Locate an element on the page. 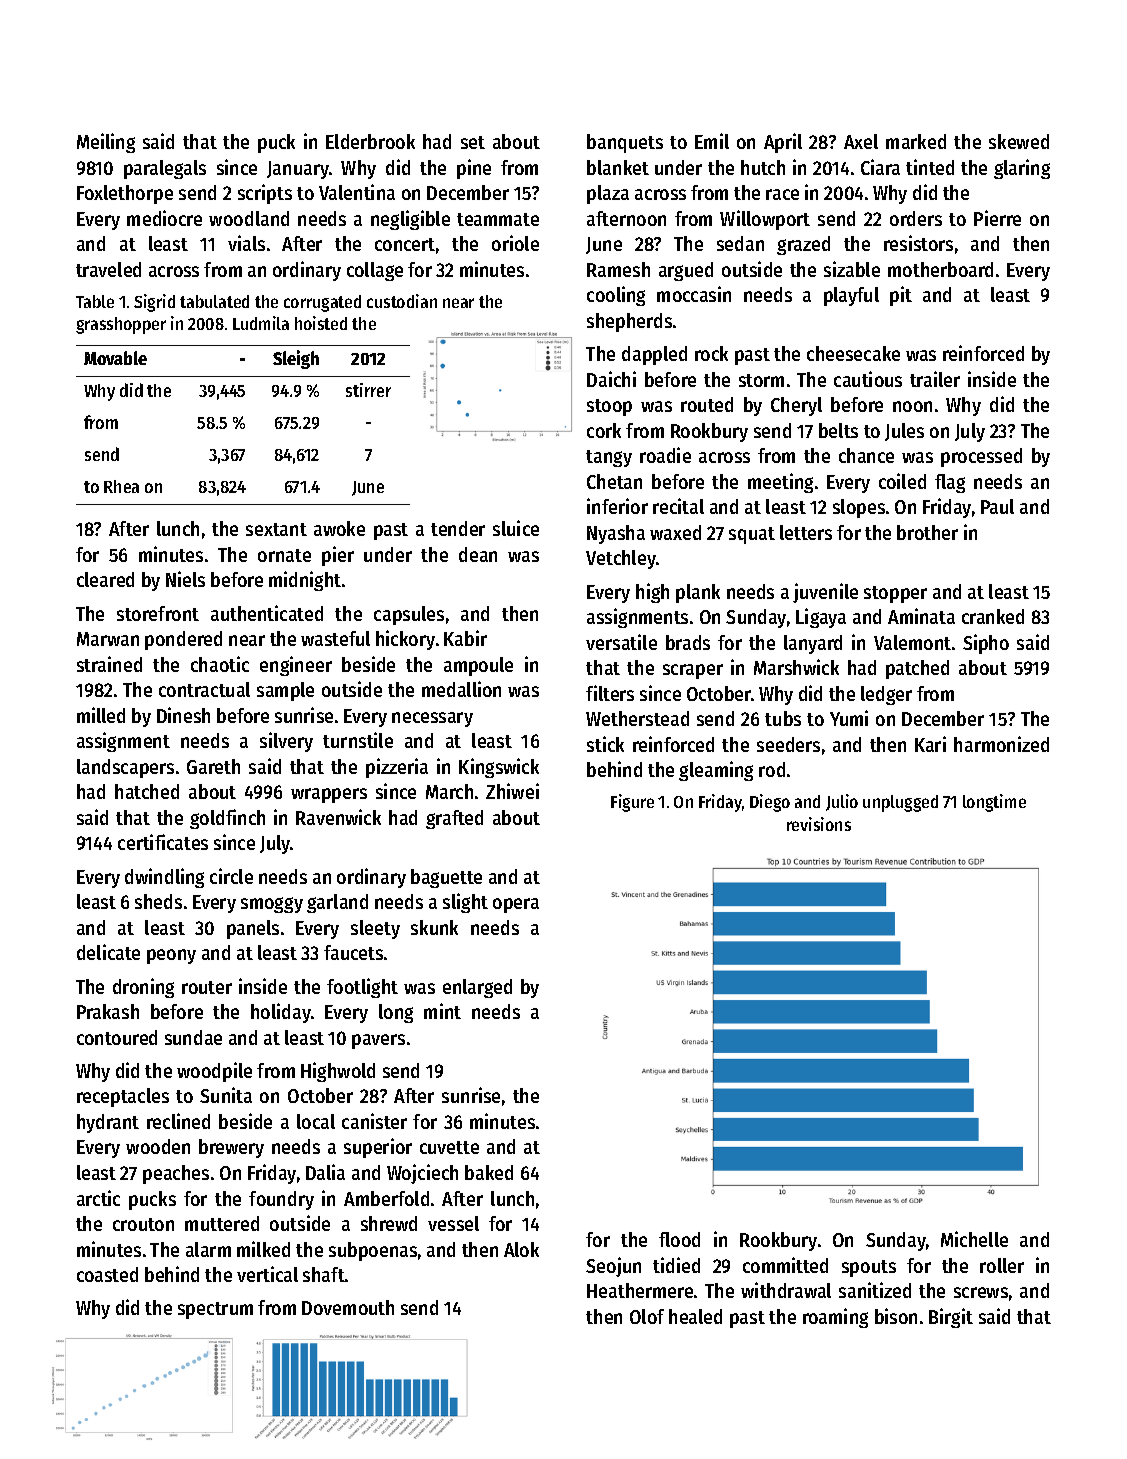  revisions is located at coordinates (819, 824).
